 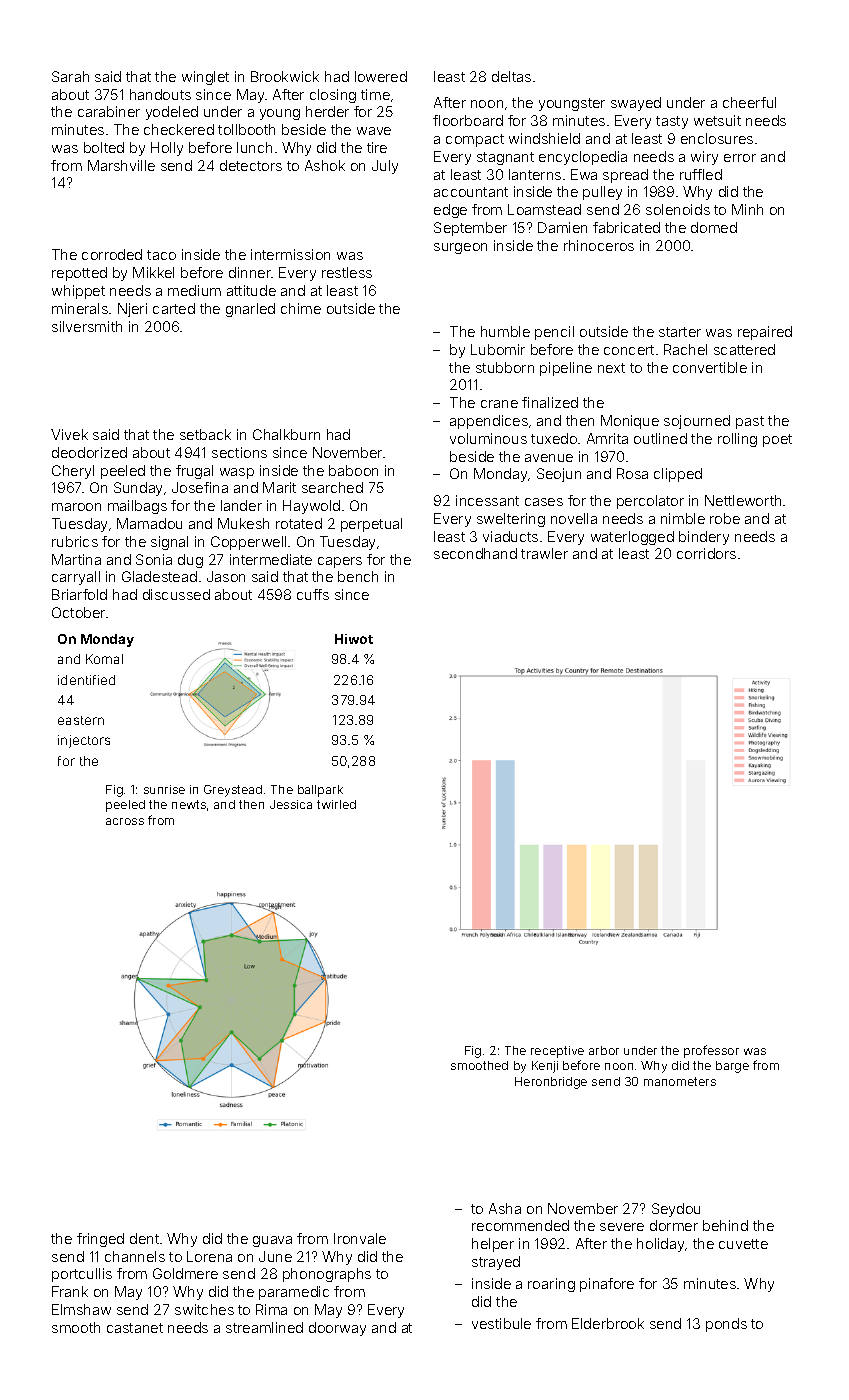 I want to click on professor, so click(x=711, y=1051).
